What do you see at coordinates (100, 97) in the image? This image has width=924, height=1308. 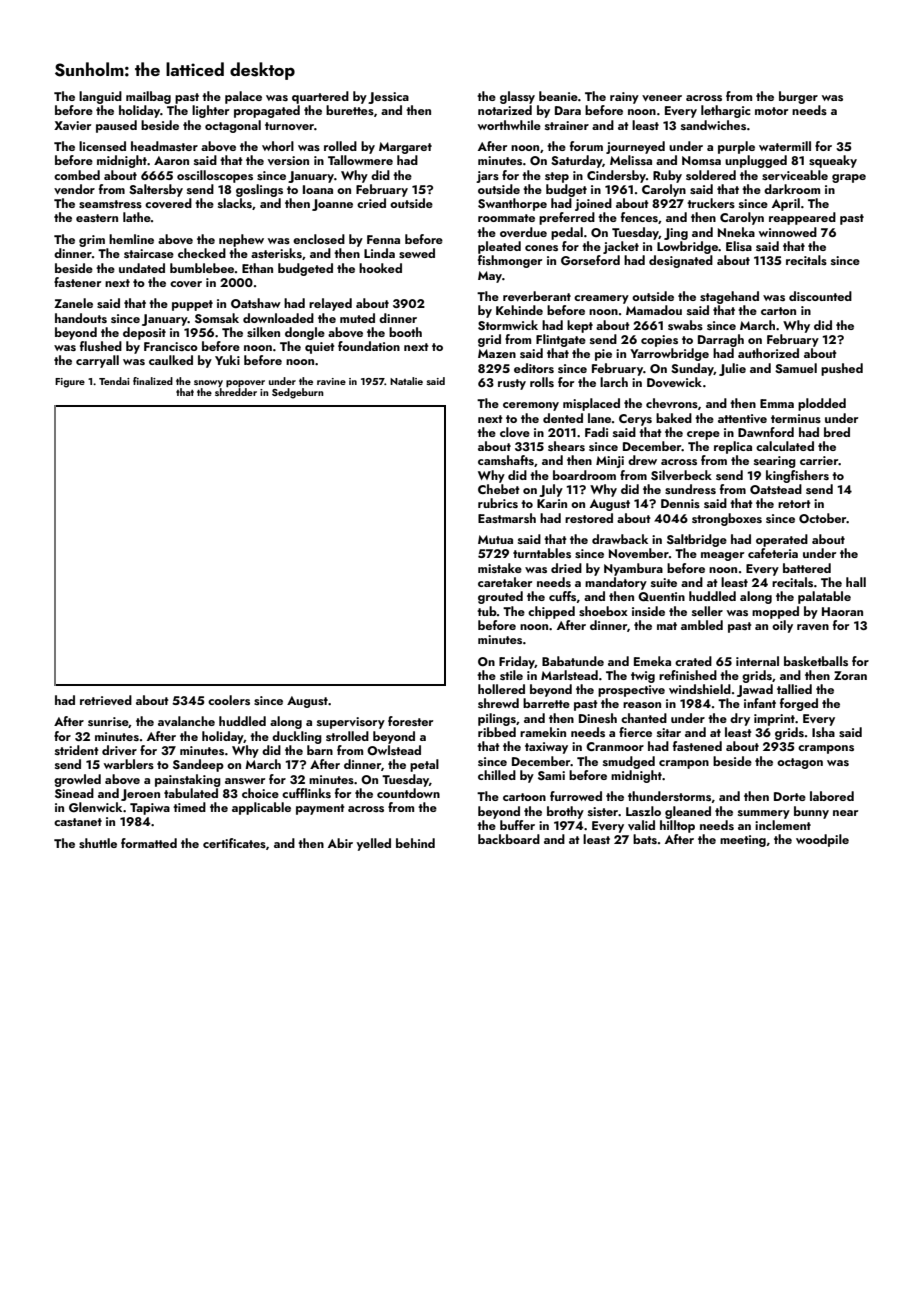 I see `languid` at bounding box center [100, 97].
